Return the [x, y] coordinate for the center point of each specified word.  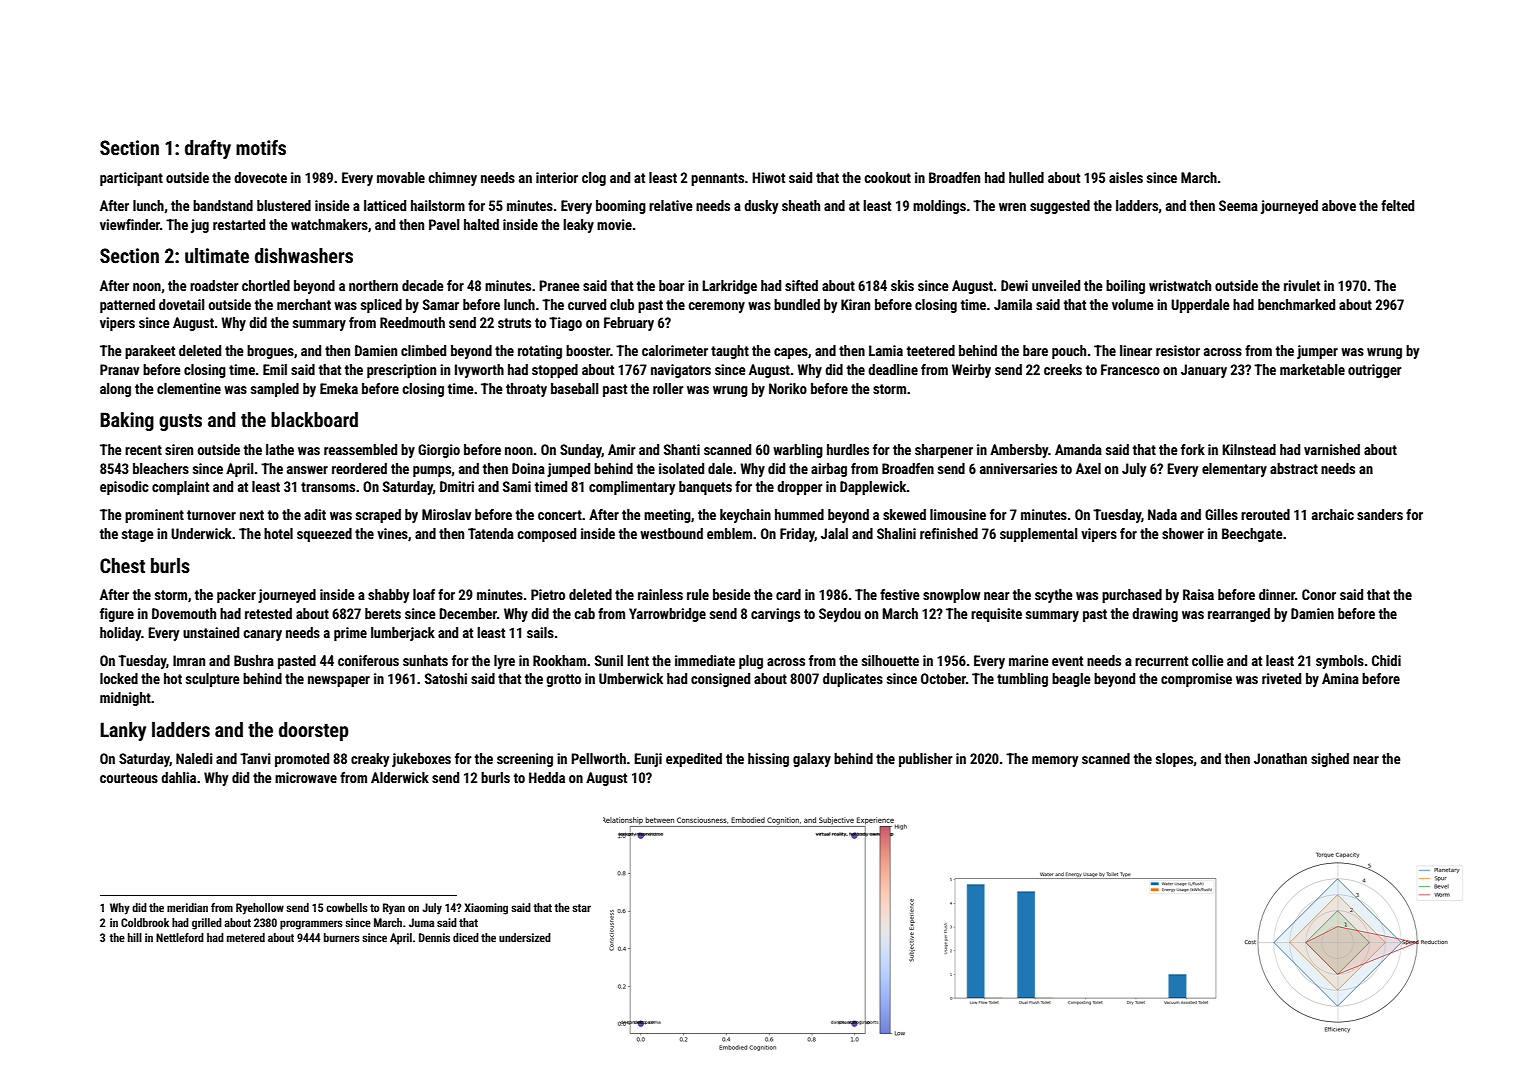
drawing [1155, 615]
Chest [122, 565]
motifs [261, 147]
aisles [1126, 177]
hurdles [848, 449]
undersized [525, 937]
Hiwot [768, 177]
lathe [280, 449]
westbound [671, 533]
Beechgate [1252, 535]
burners [342, 937]
